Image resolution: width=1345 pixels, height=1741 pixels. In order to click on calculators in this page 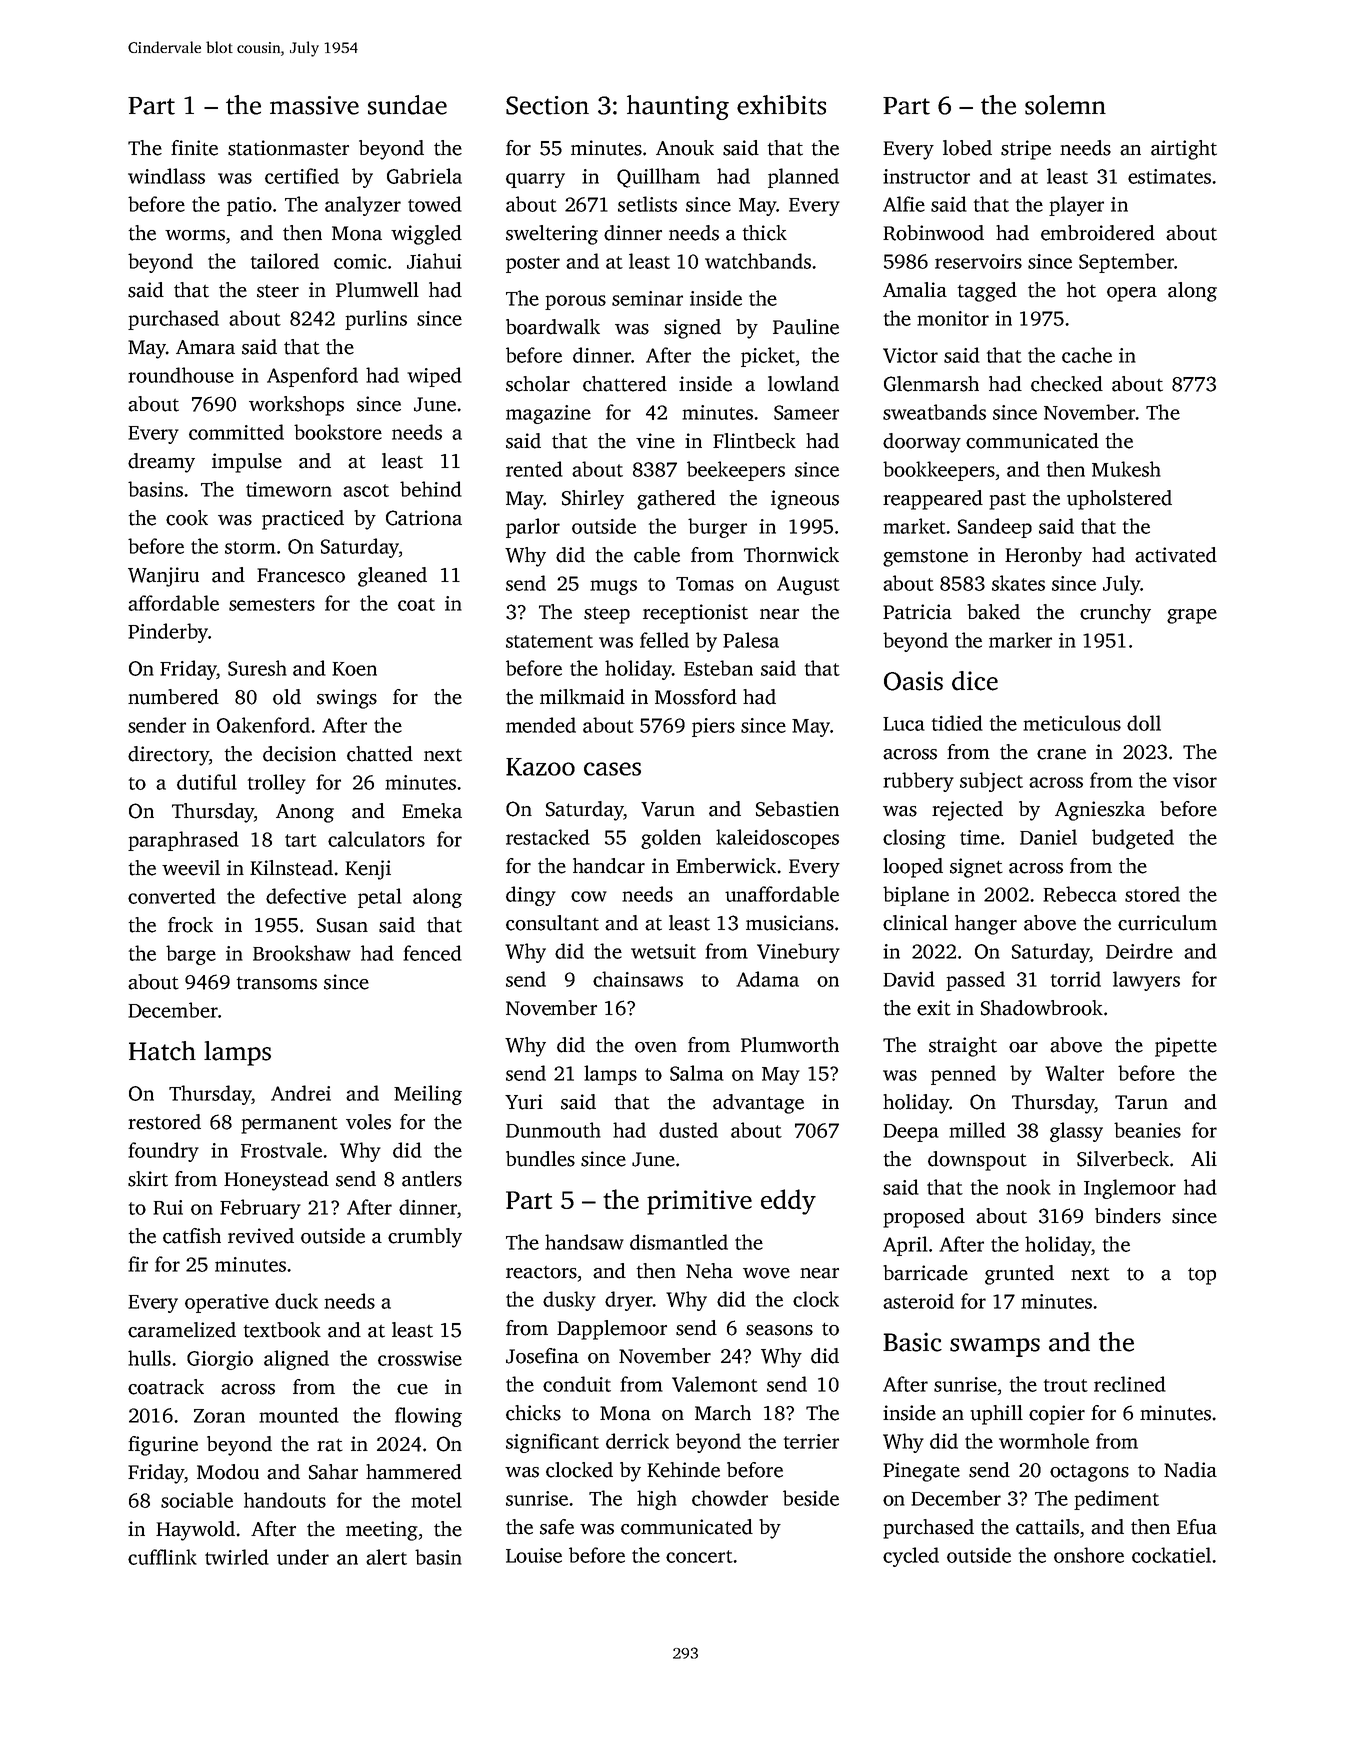, I will do `click(376, 839)`.
